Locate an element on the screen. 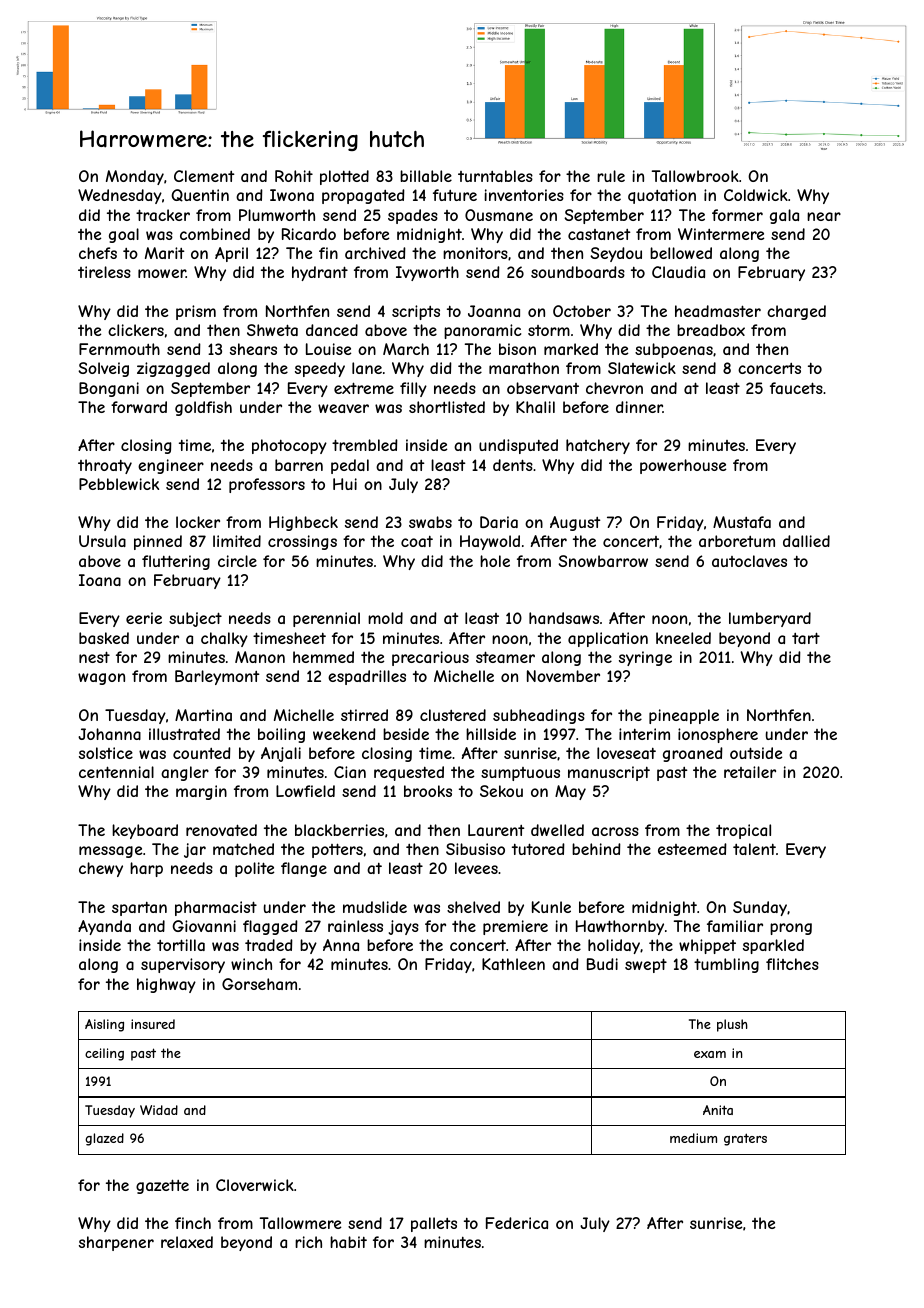 The width and height of the screenshot is (924, 1308). Clement is located at coordinates (204, 176).
